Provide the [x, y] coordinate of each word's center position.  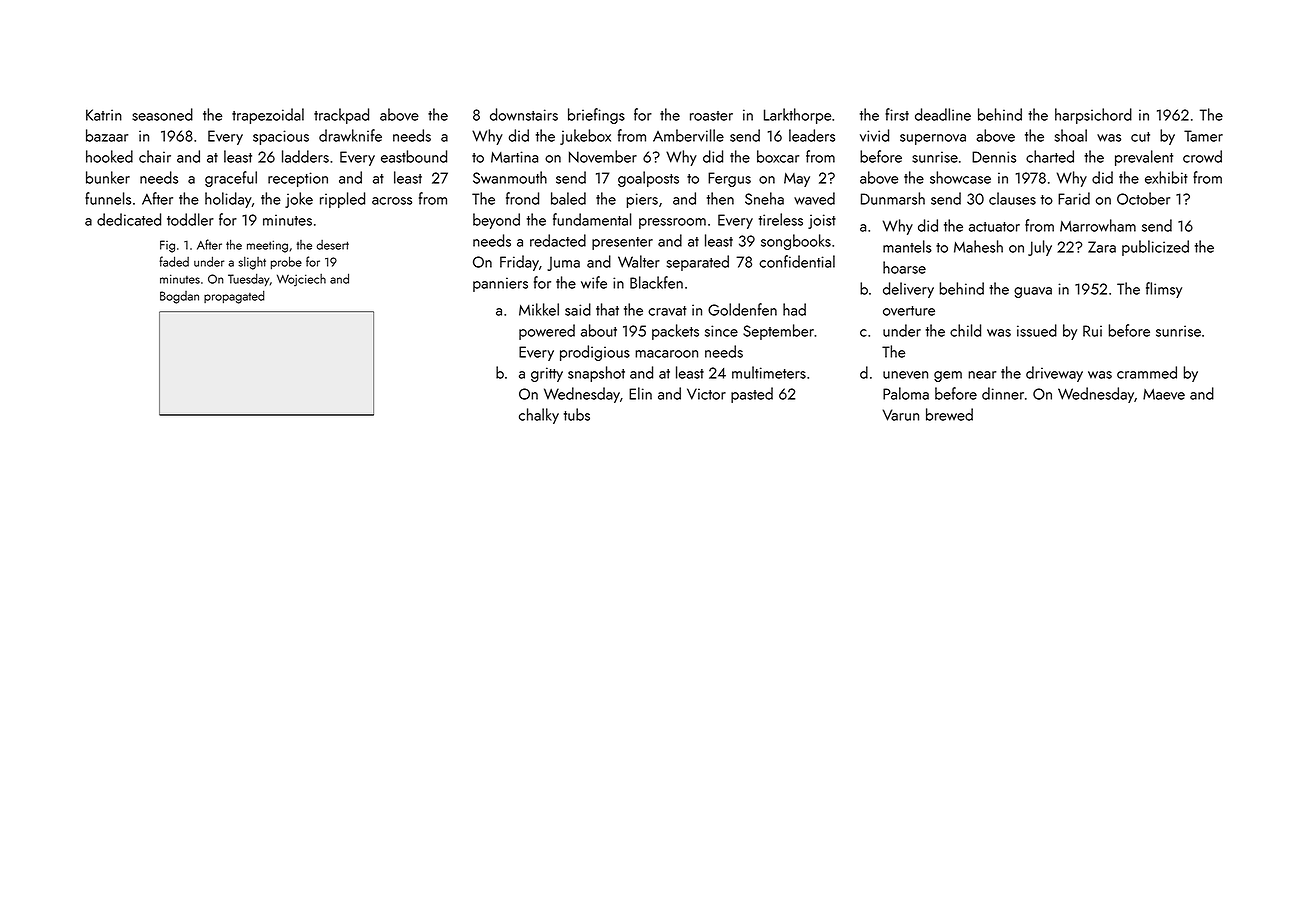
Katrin [104, 115]
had [794, 309]
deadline [943, 114]
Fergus [729, 179]
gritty [547, 374]
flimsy [1164, 290]
